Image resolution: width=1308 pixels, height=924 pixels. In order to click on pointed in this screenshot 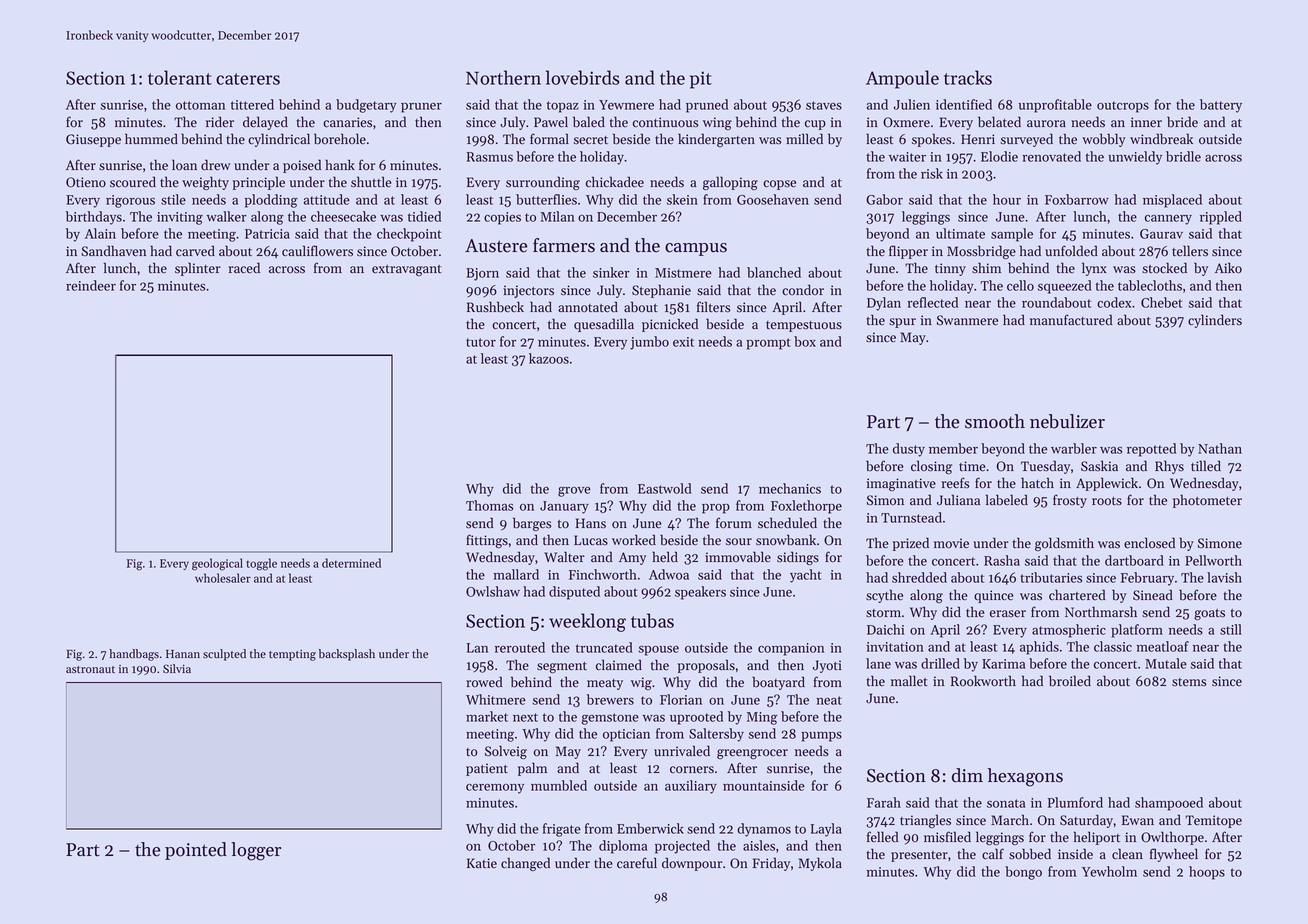, I will do `click(196, 851)`.
